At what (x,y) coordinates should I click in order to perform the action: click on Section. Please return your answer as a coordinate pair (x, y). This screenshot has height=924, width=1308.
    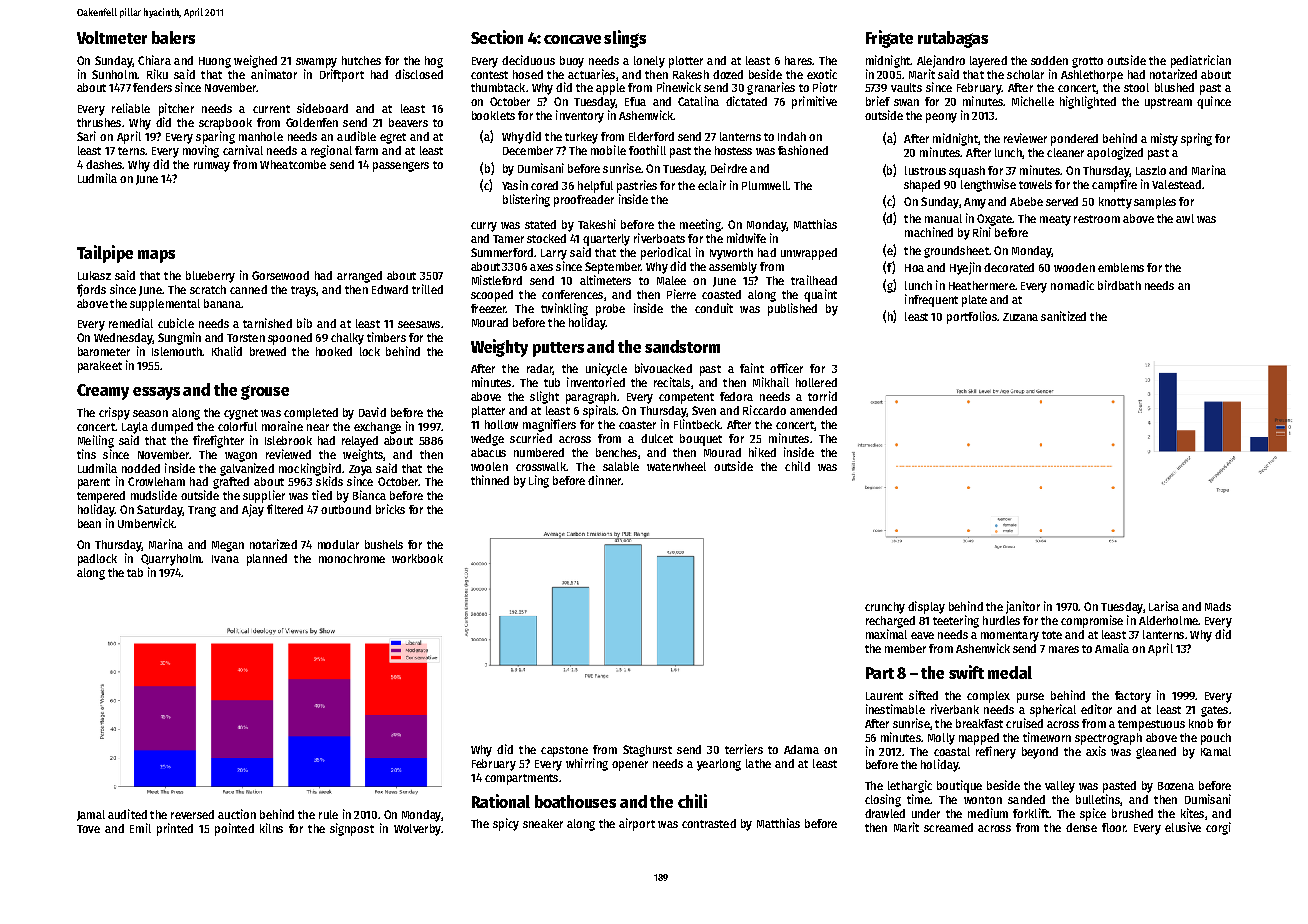
    Looking at the image, I should click on (497, 37).
